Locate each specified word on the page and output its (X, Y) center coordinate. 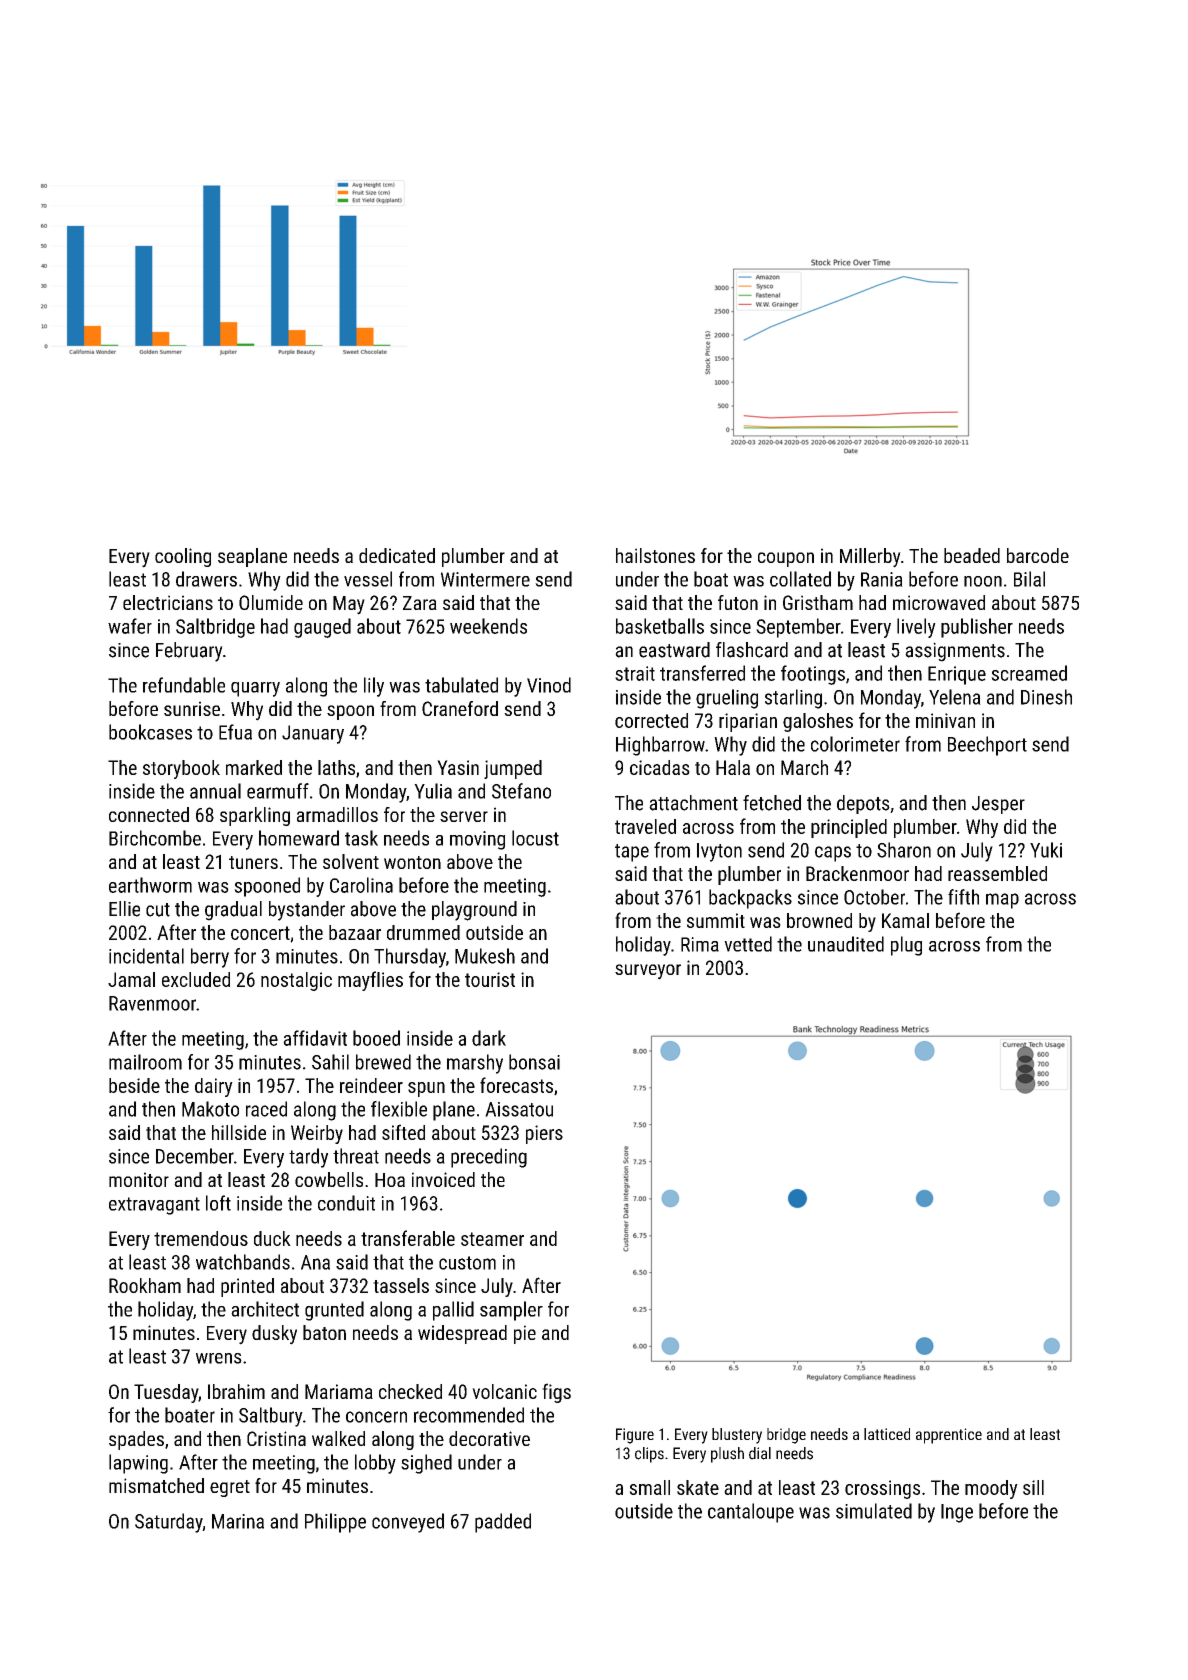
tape (632, 853)
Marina (238, 1521)
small (649, 1487)
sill (1033, 1487)
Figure (635, 1436)
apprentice (949, 1436)
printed (247, 1287)
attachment (693, 803)
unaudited (846, 944)
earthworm (150, 885)
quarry (255, 689)
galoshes (818, 722)
